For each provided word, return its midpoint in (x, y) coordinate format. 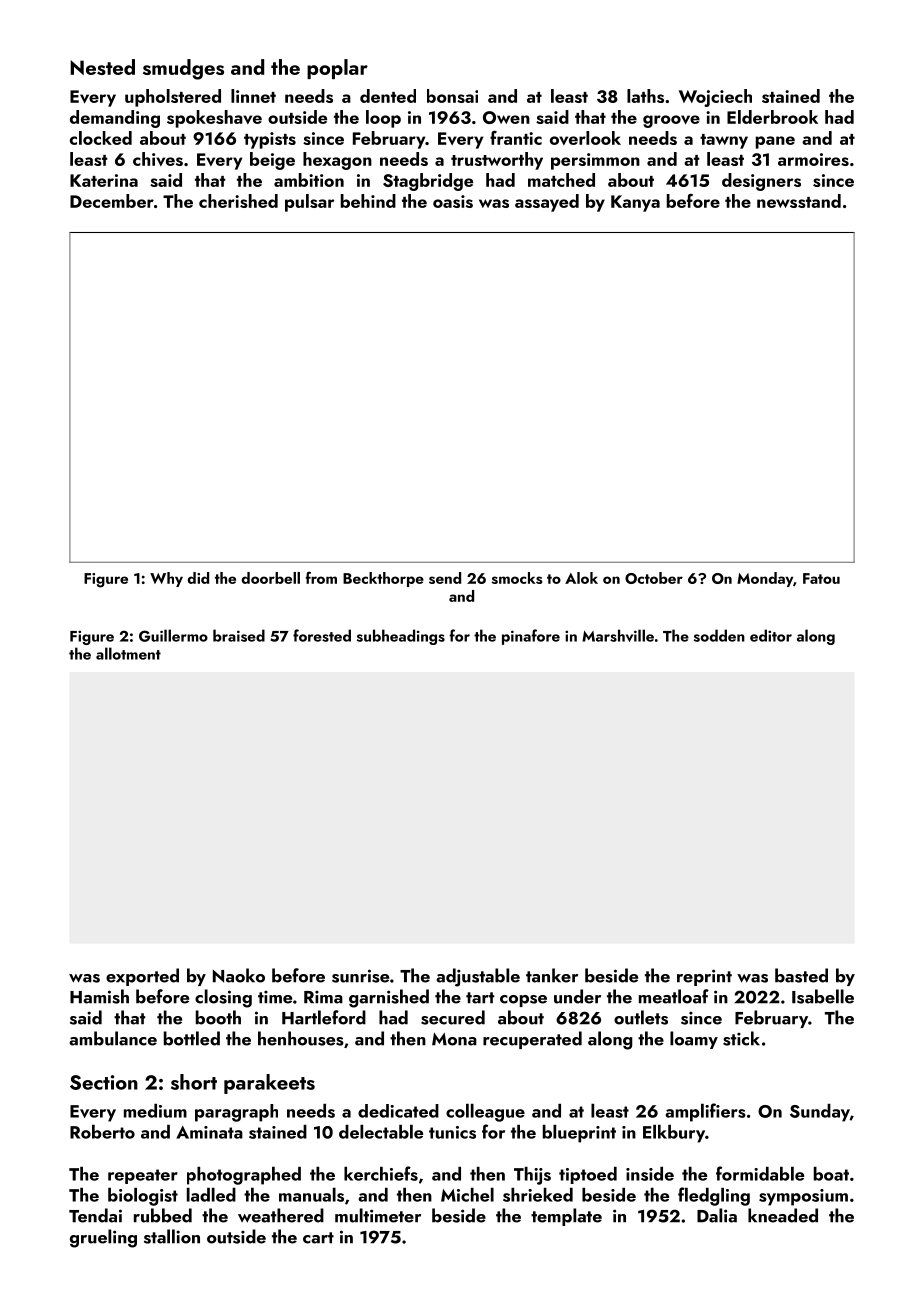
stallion (172, 1236)
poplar (337, 69)
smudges (183, 69)
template (566, 1217)
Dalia (717, 1215)
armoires (813, 159)
